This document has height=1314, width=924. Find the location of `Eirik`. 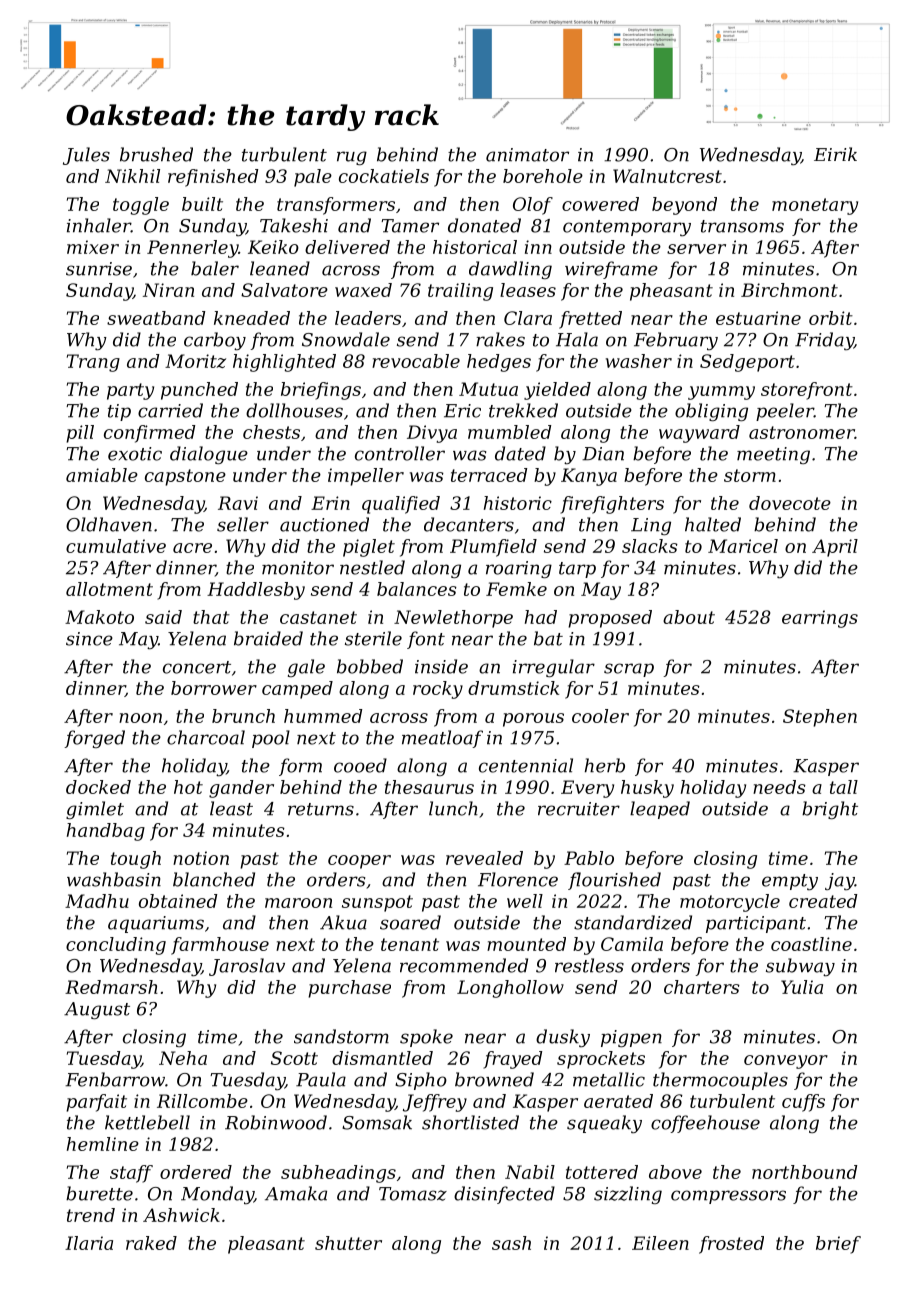

Eirik is located at coordinates (835, 154).
